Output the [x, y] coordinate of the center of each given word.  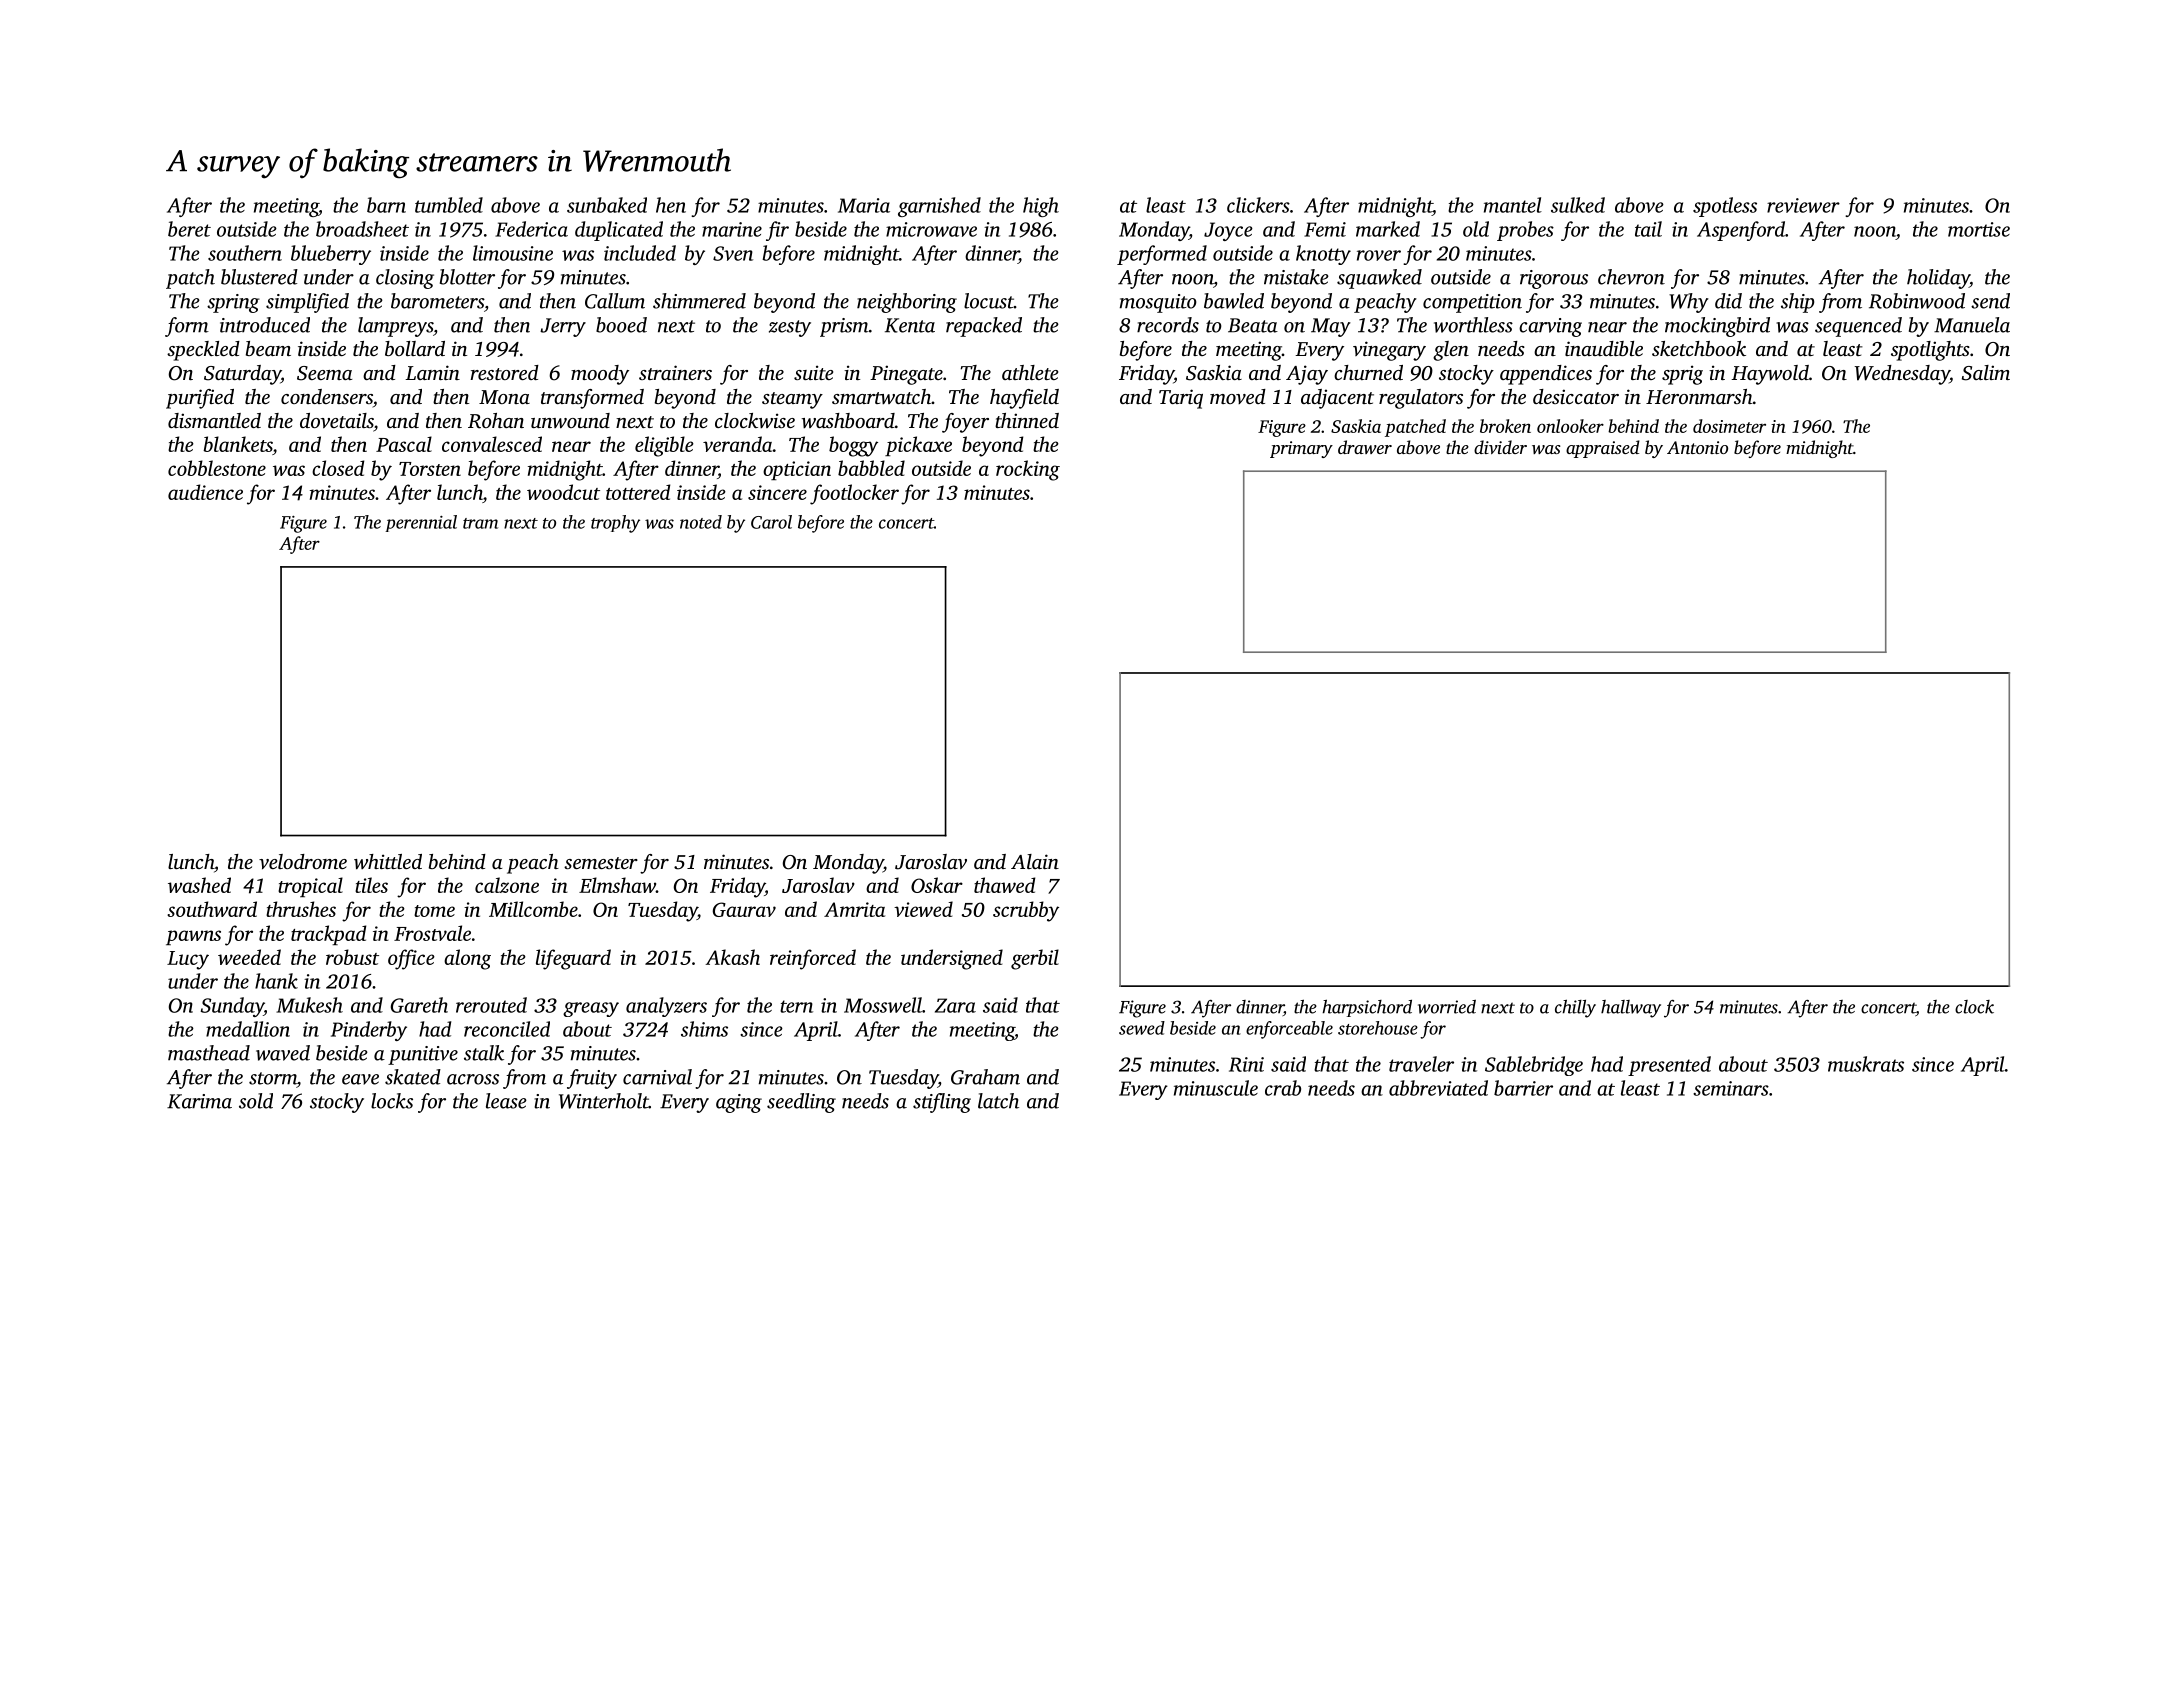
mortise [1979, 229]
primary [1301, 449]
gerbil [1035, 959]
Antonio [1697, 447]
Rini [1246, 1064]
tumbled [449, 205]
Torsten [430, 469]
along [467, 959]
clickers [1258, 205]
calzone [507, 885]
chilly [1575, 1008]
